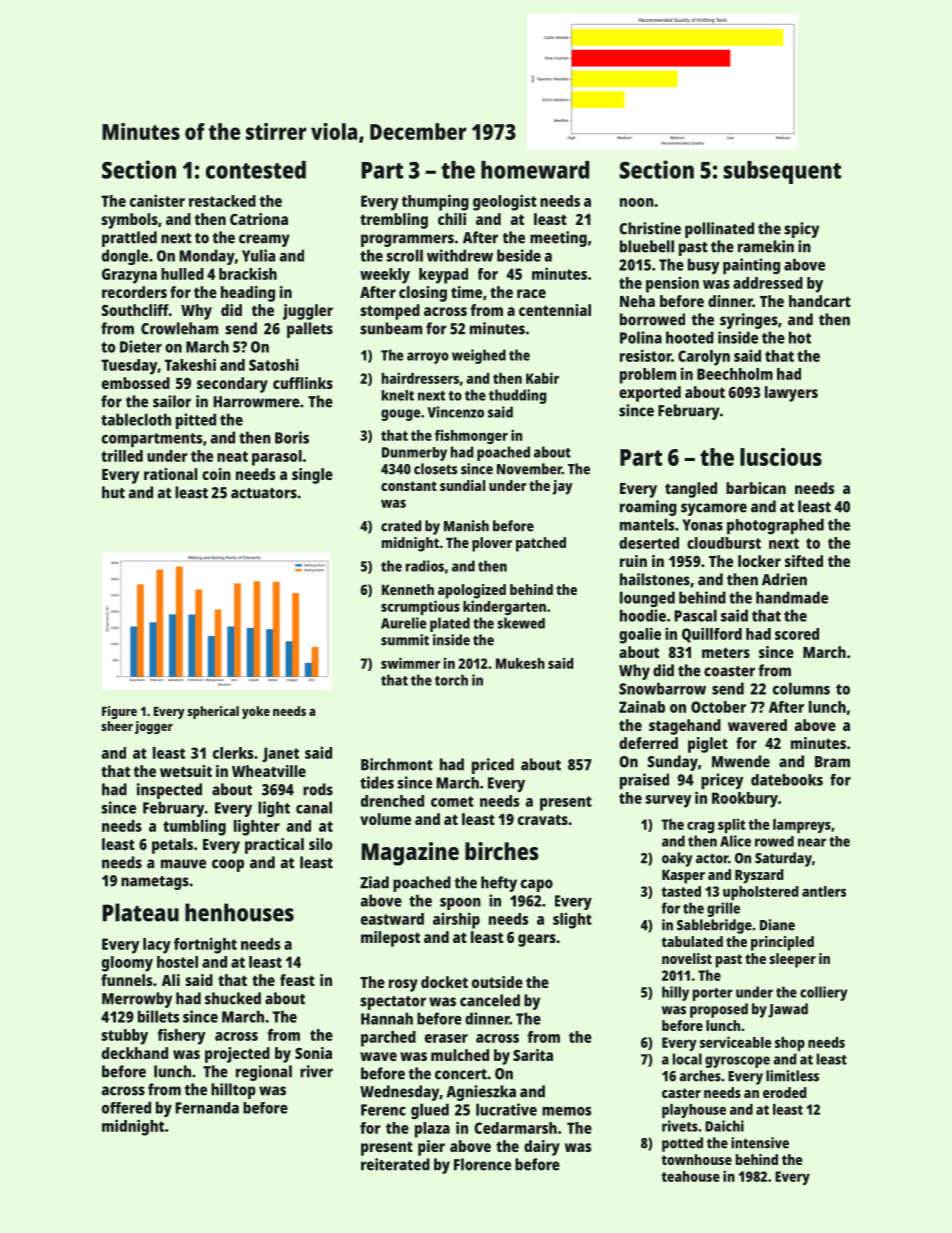 This page has width=952, height=1233. What do you see at coordinates (207, 1108) in the page?
I see `Fernanda` at bounding box center [207, 1108].
